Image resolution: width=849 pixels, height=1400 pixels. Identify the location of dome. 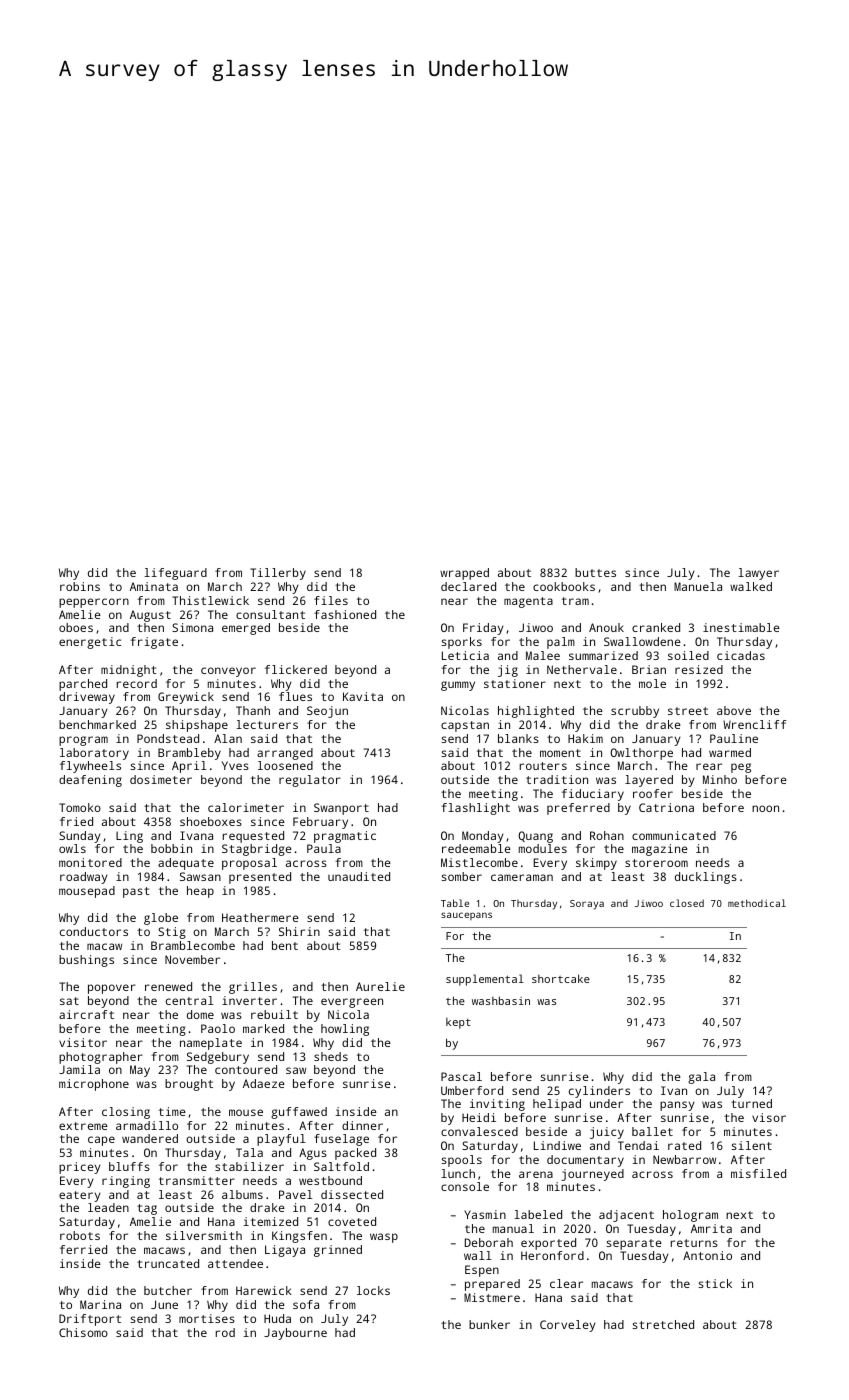
(200, 1014).
